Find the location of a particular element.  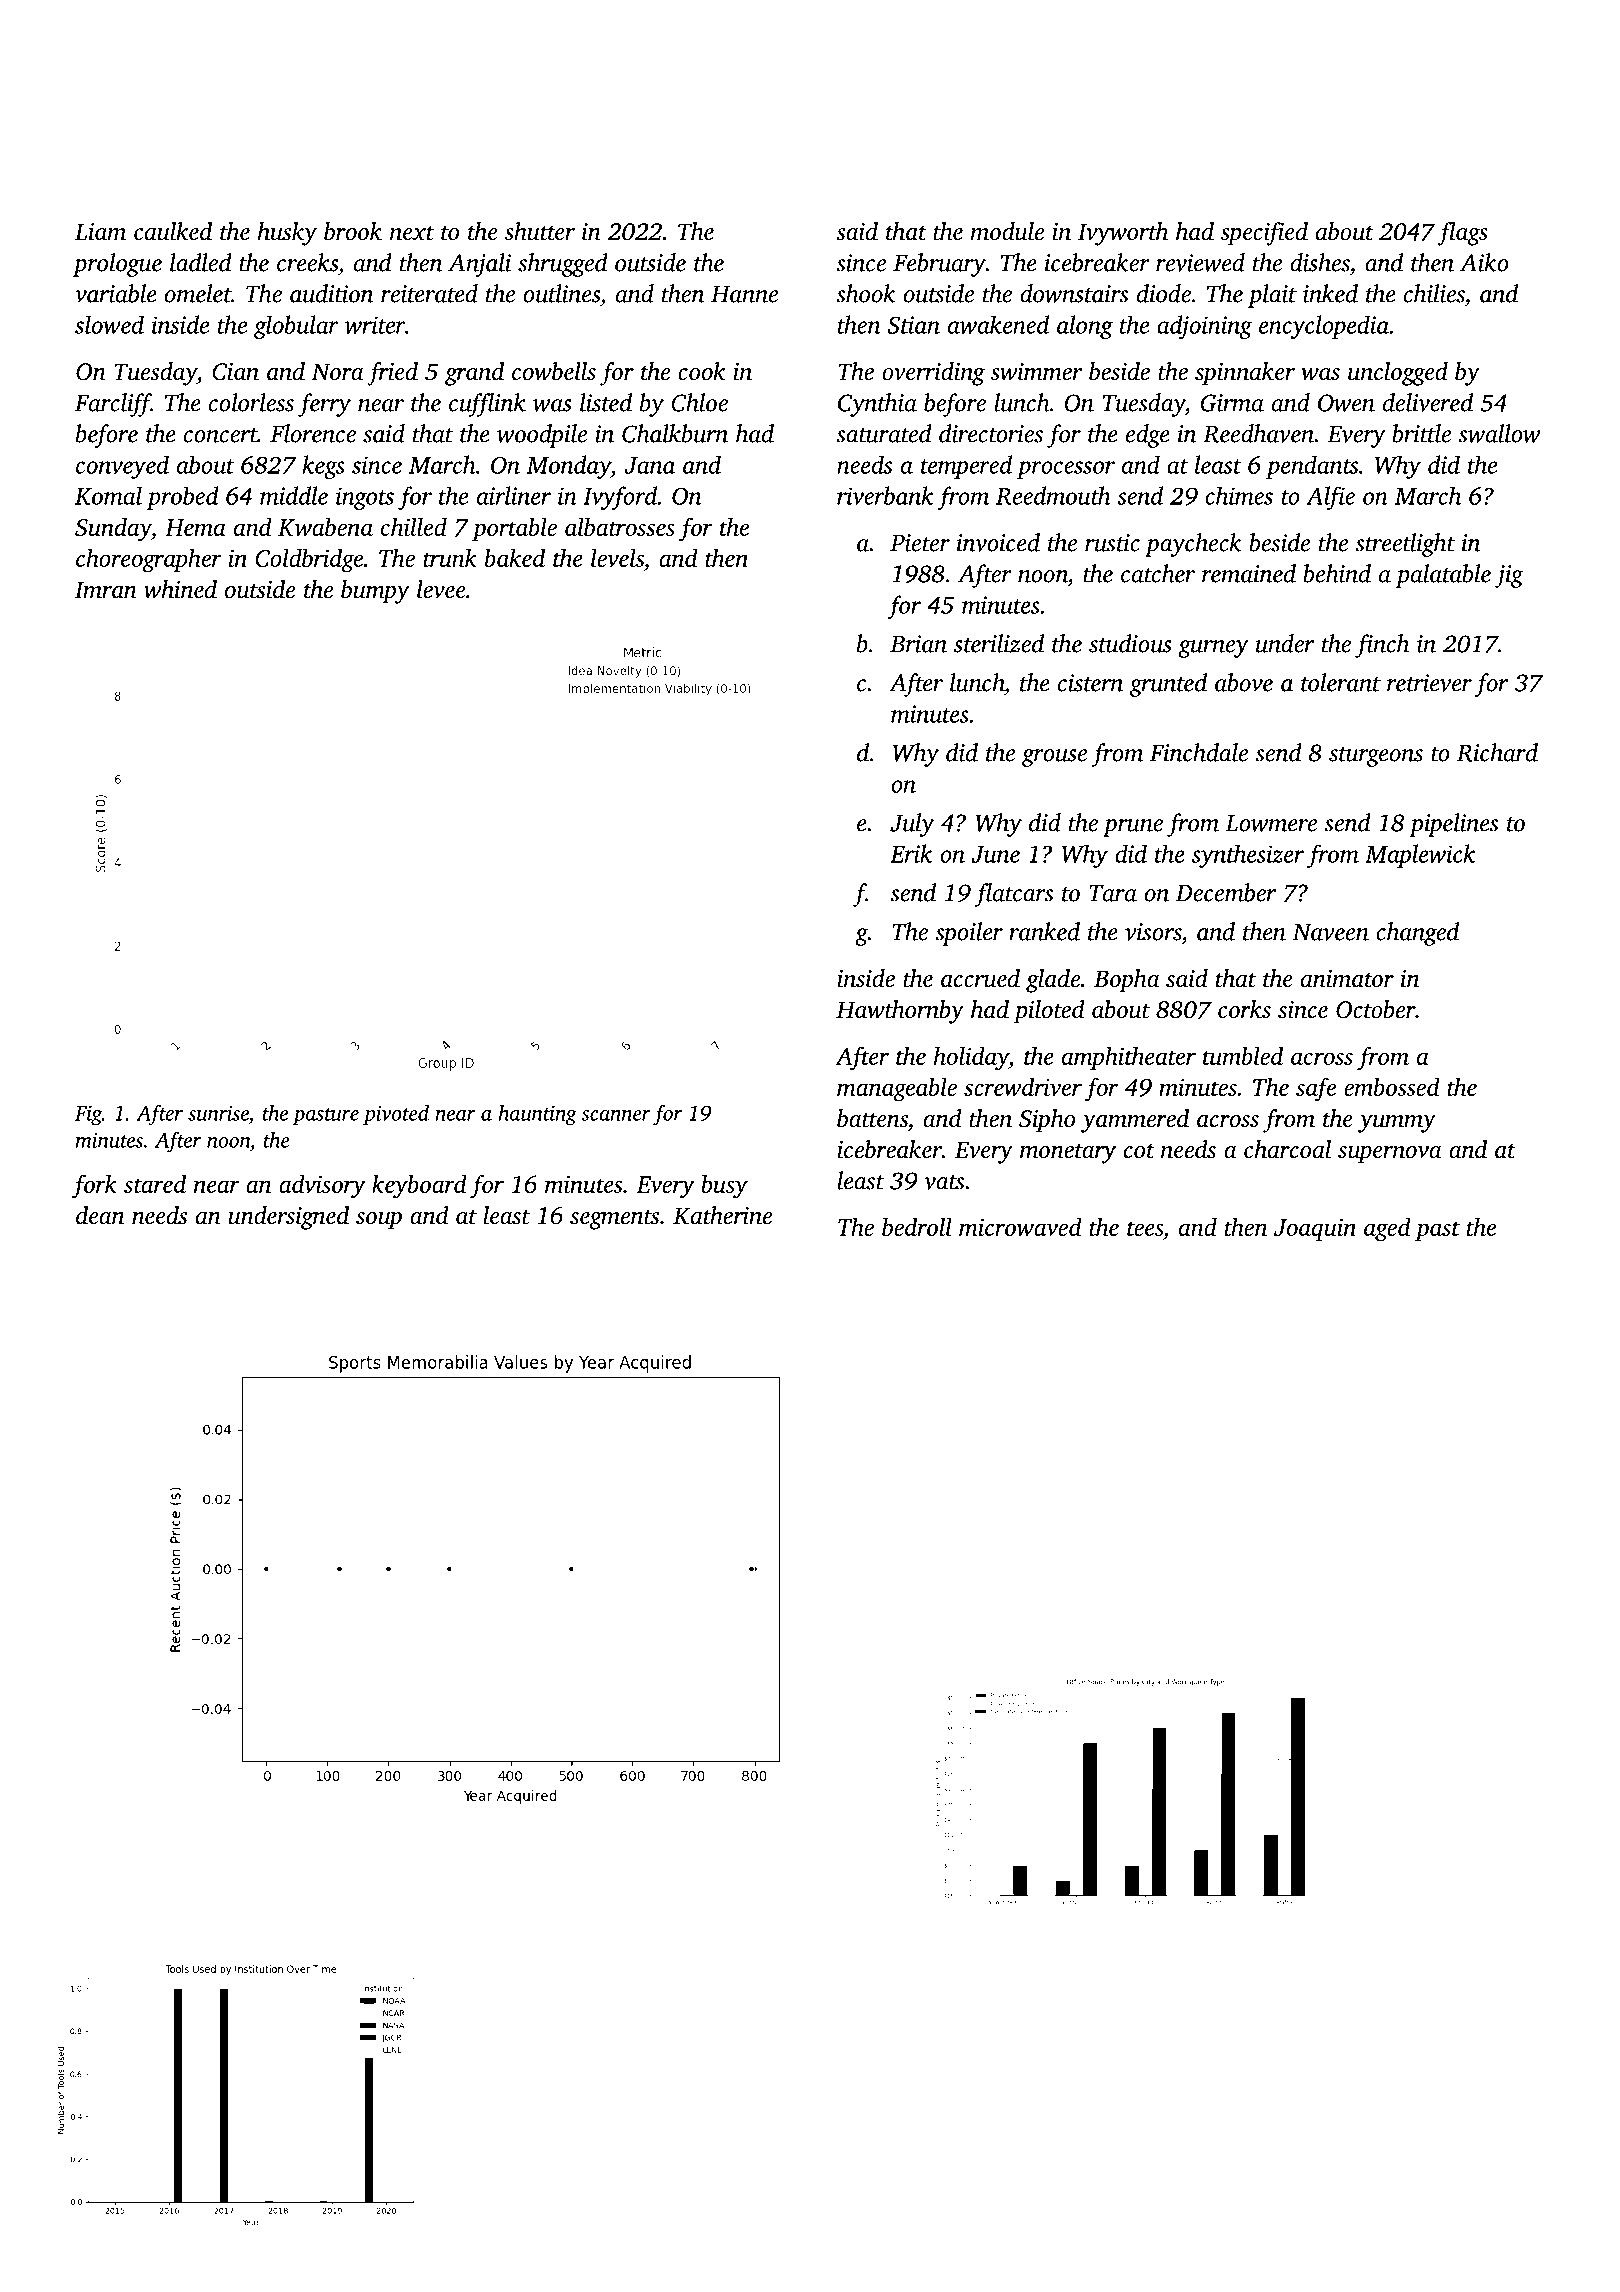

next is located at coordinates (412, 233).
